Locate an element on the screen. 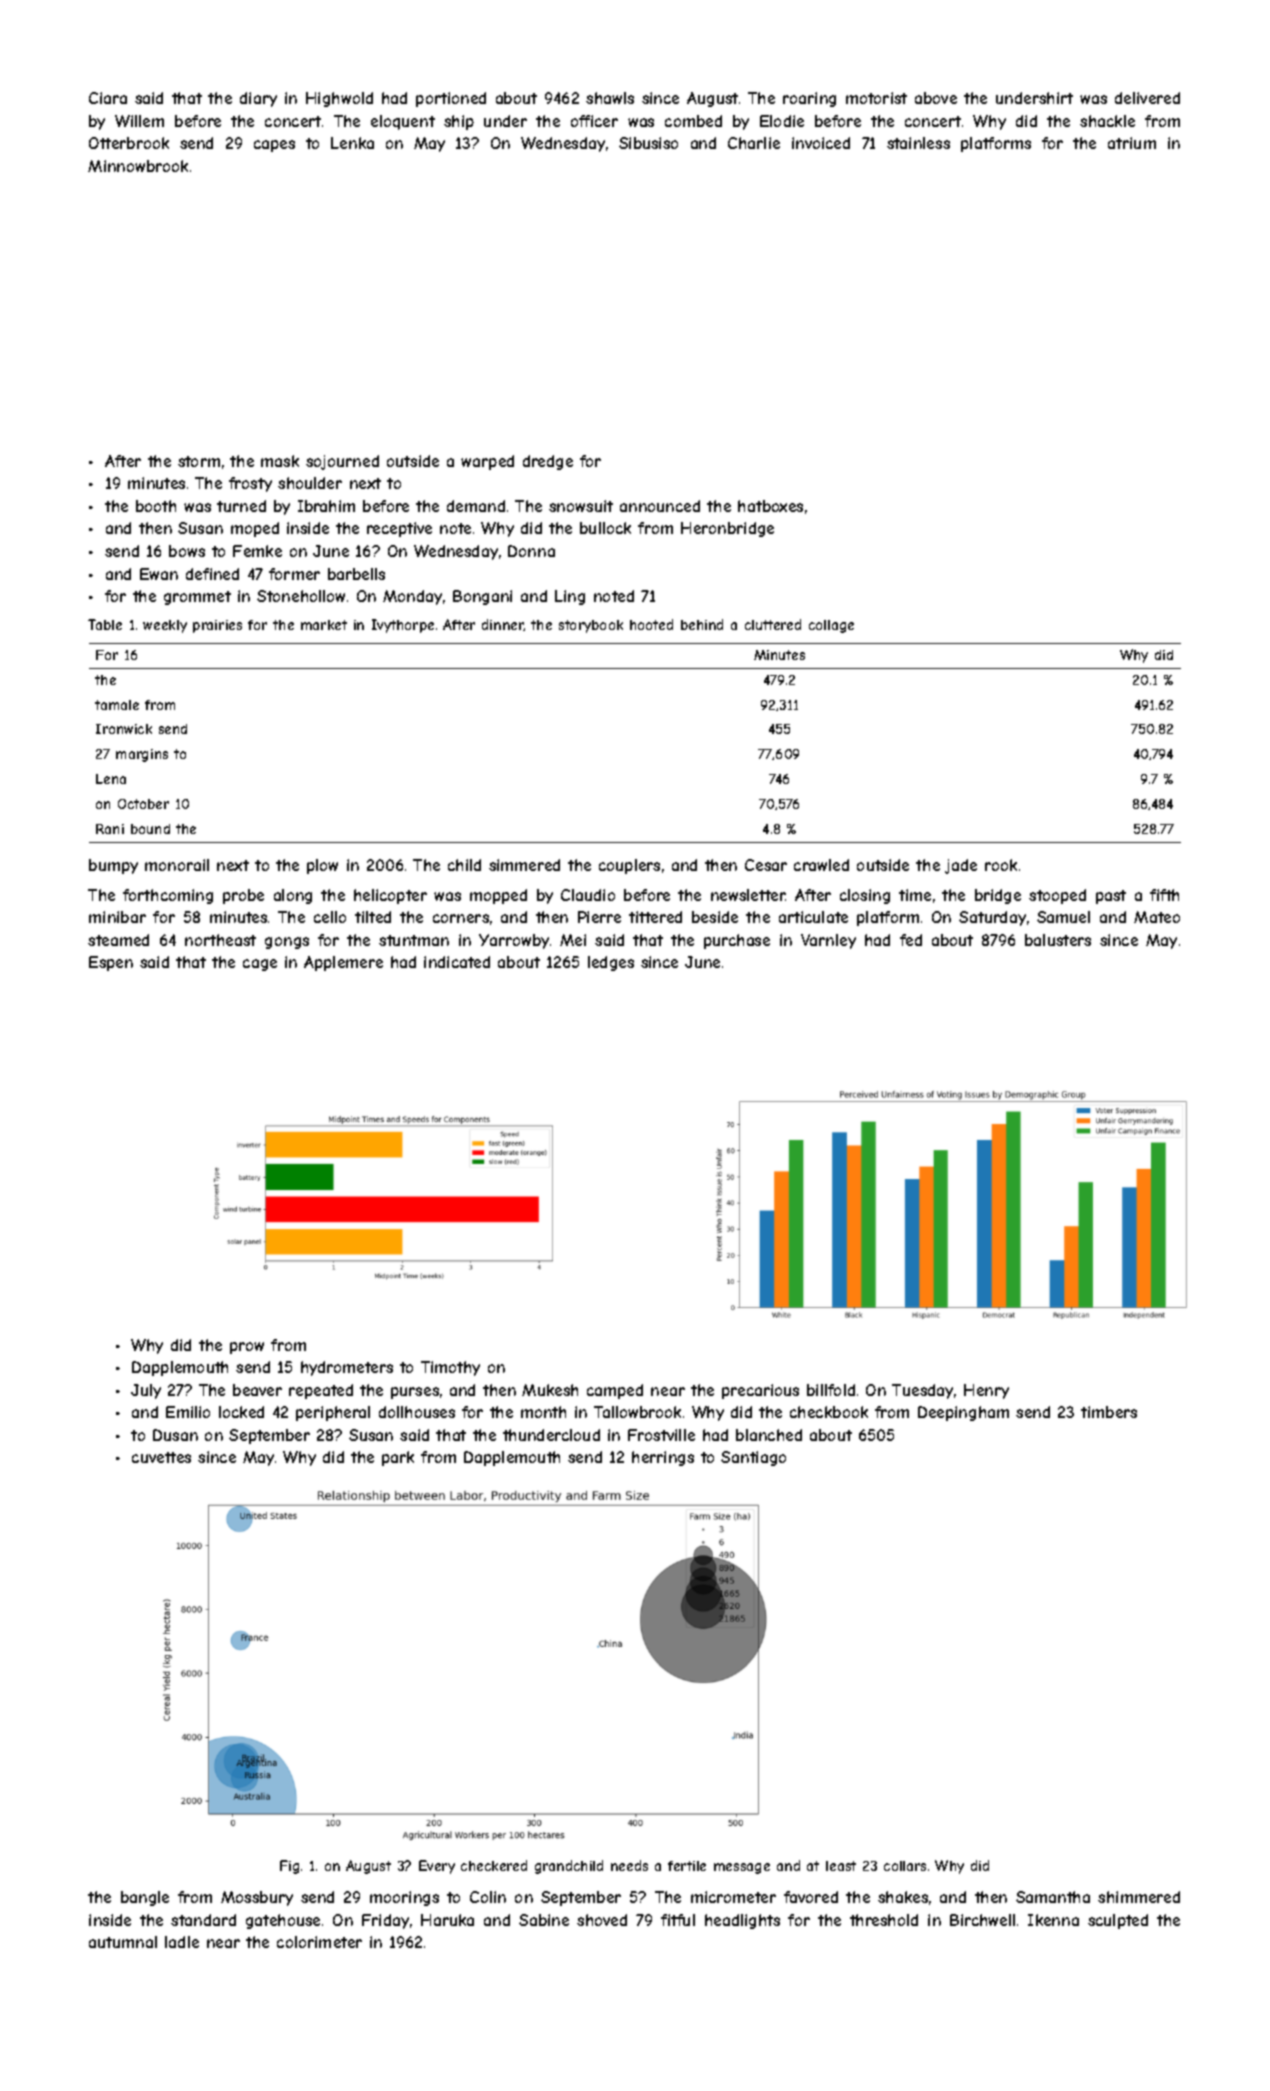 The image size is (1270, 2091). crawled is located at coordinates (821, 865).
